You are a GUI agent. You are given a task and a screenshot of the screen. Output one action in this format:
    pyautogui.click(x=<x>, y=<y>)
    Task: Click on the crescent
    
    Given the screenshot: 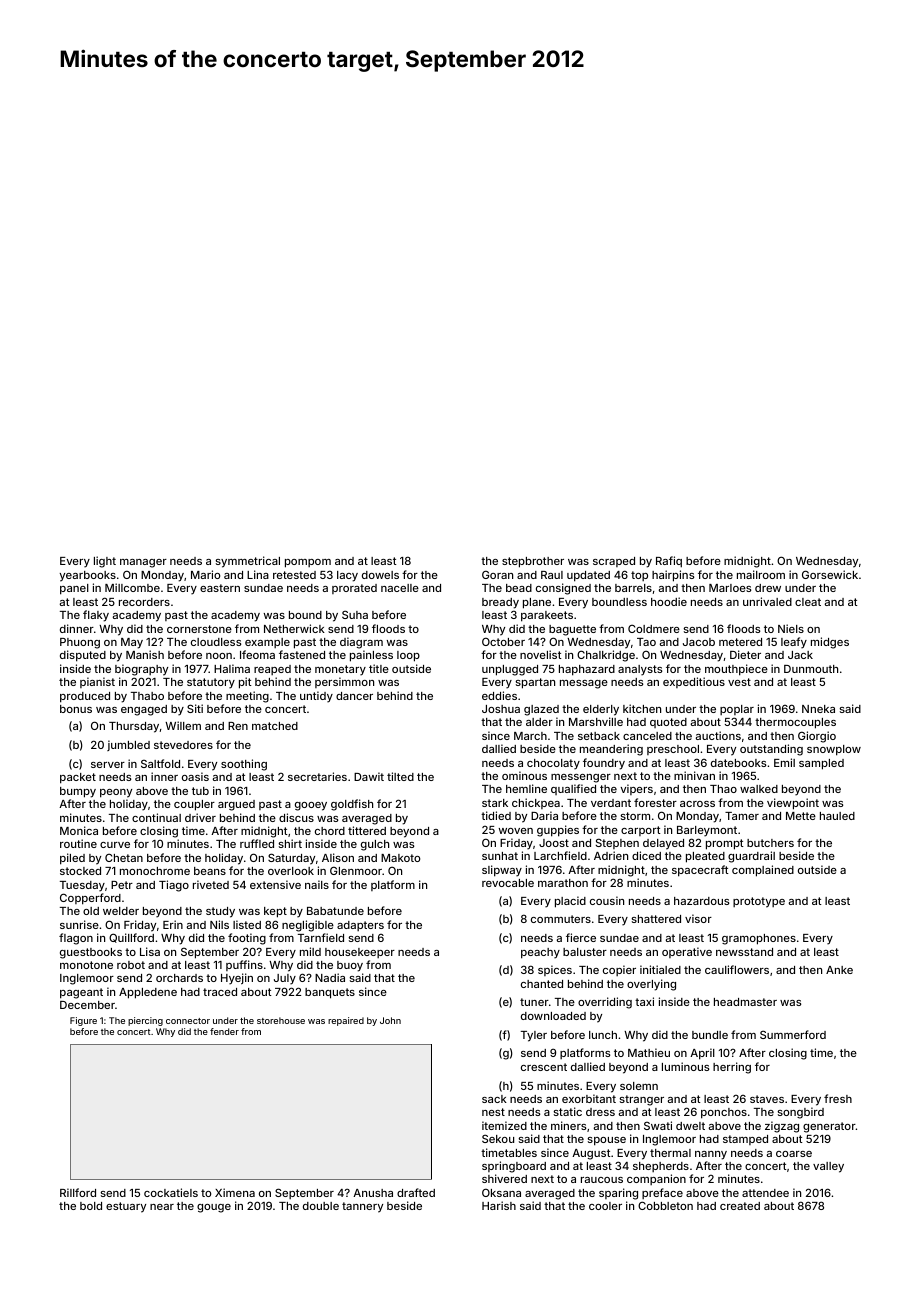 What is the action you would take?
    pyautogui.click(x=544, y=1067)
